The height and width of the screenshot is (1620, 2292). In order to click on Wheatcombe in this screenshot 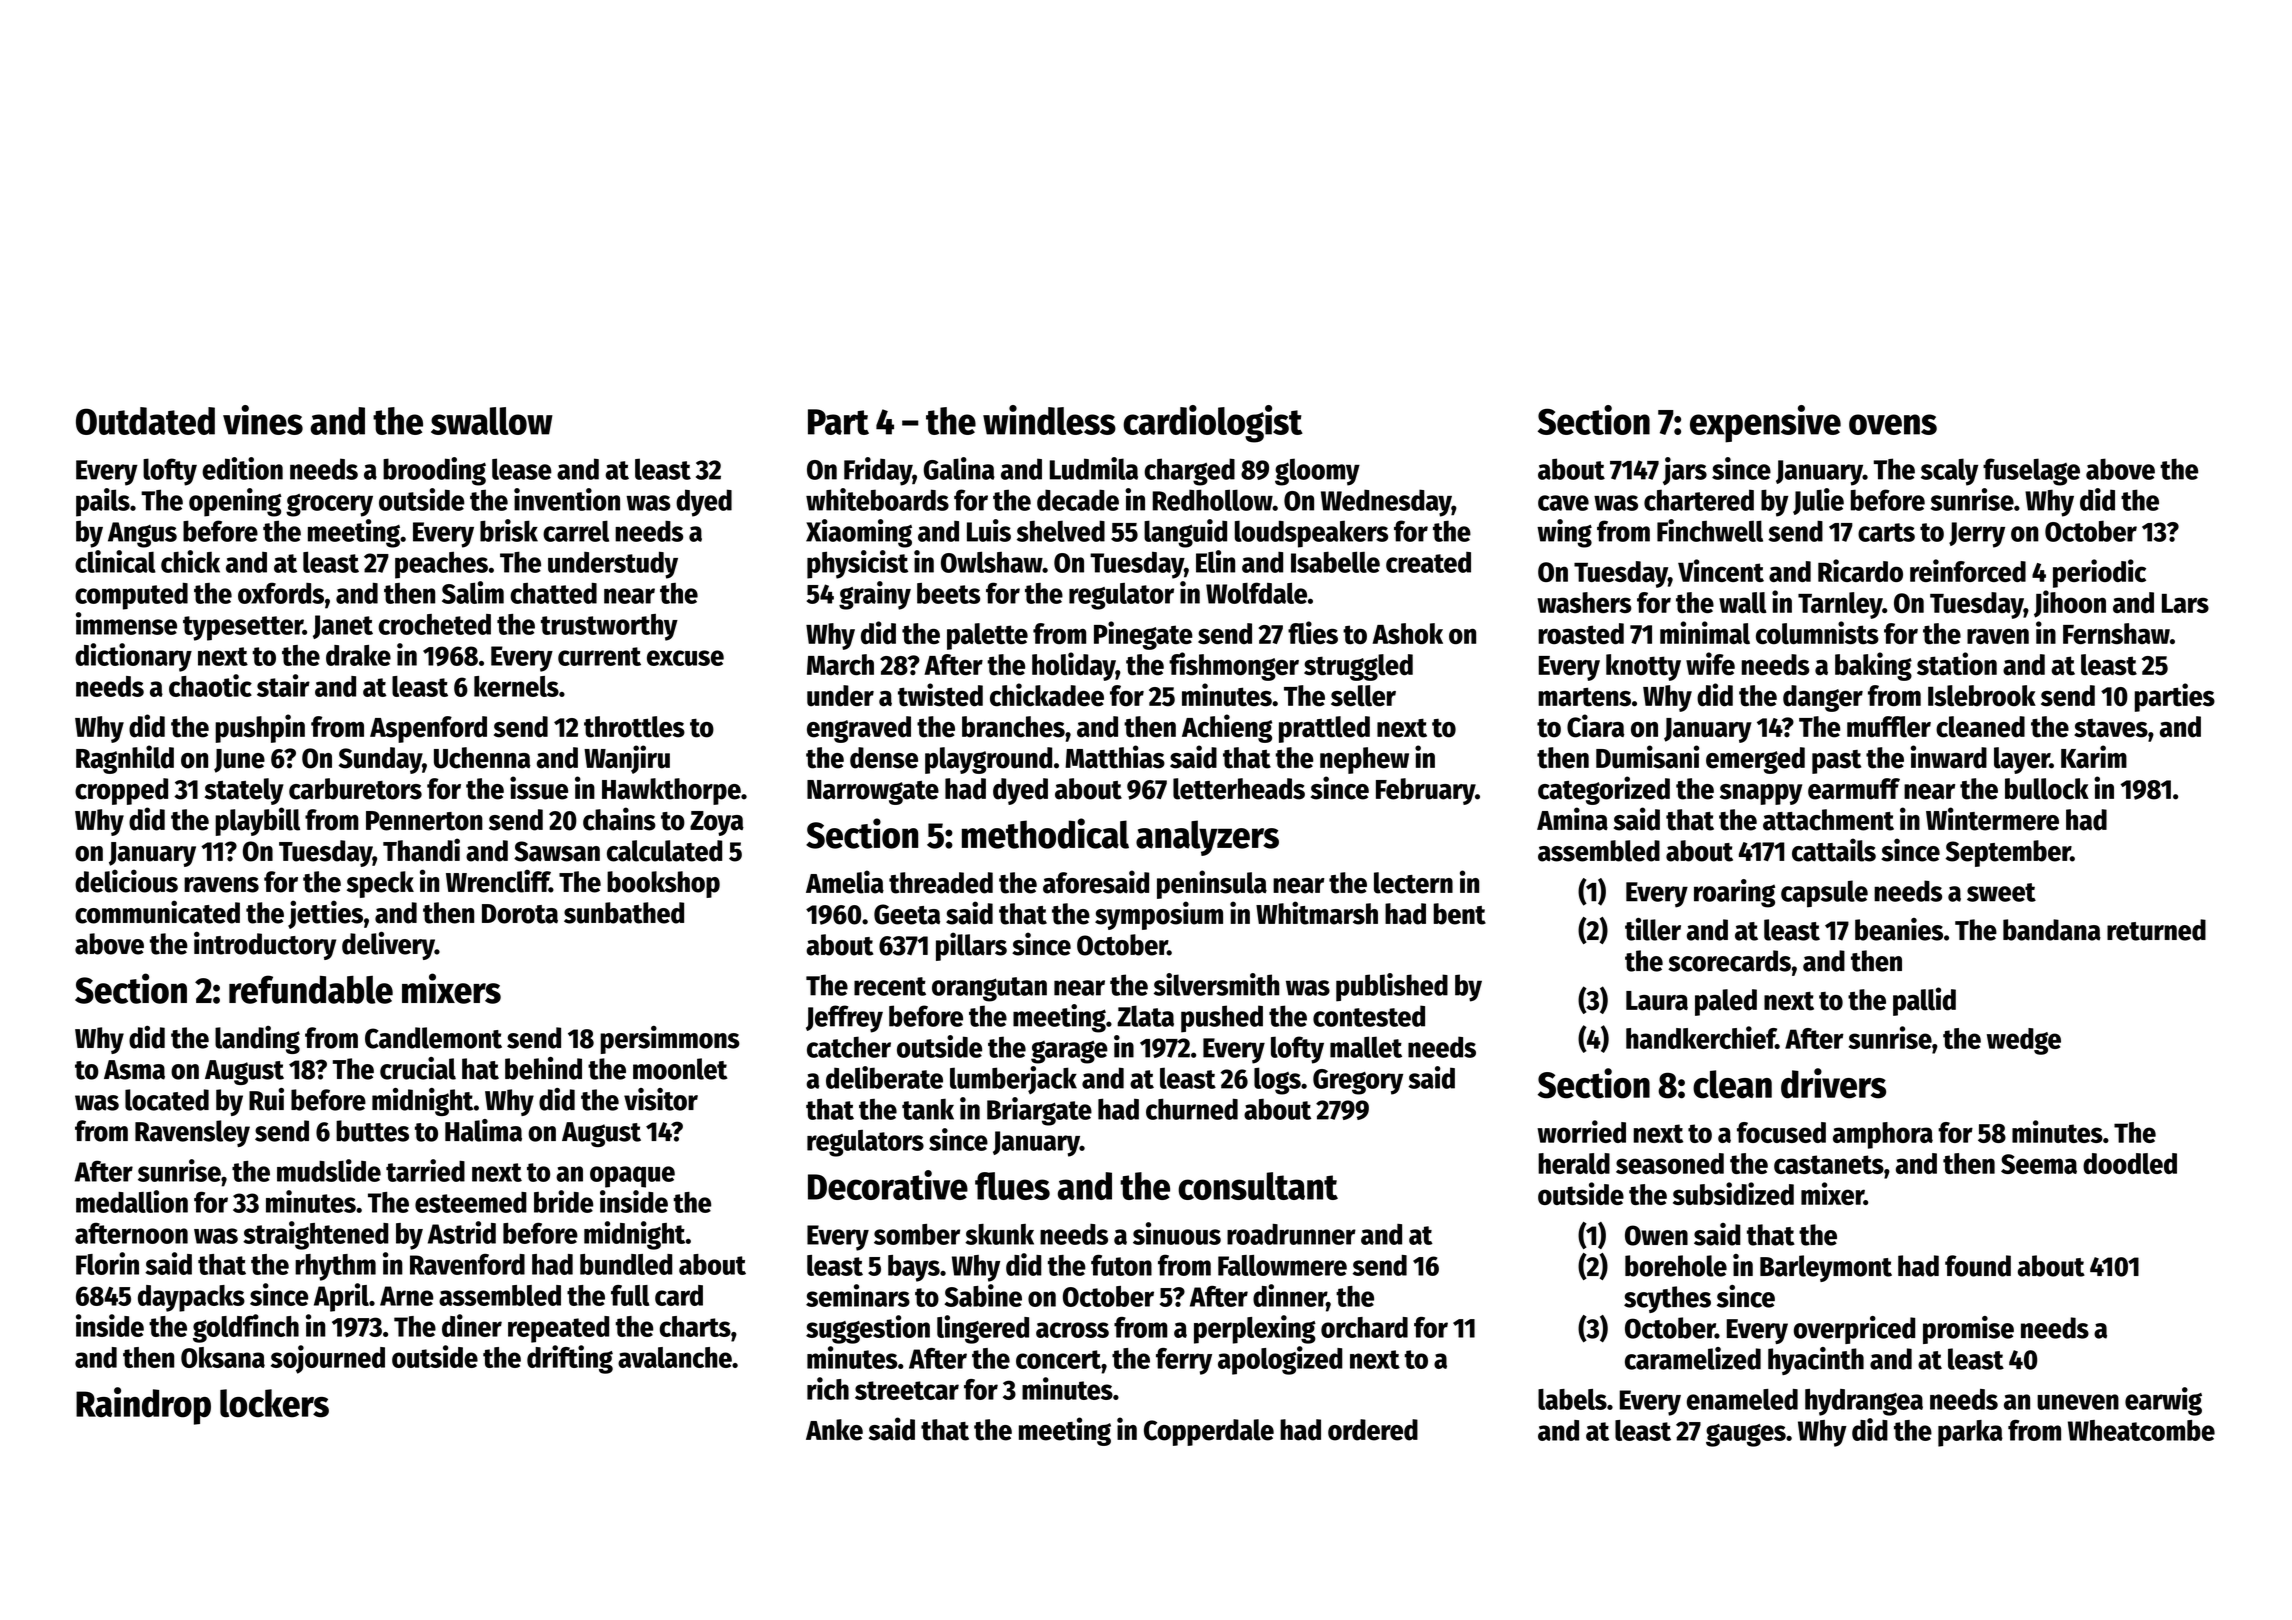, I will do `click(2141, 1430)`.
